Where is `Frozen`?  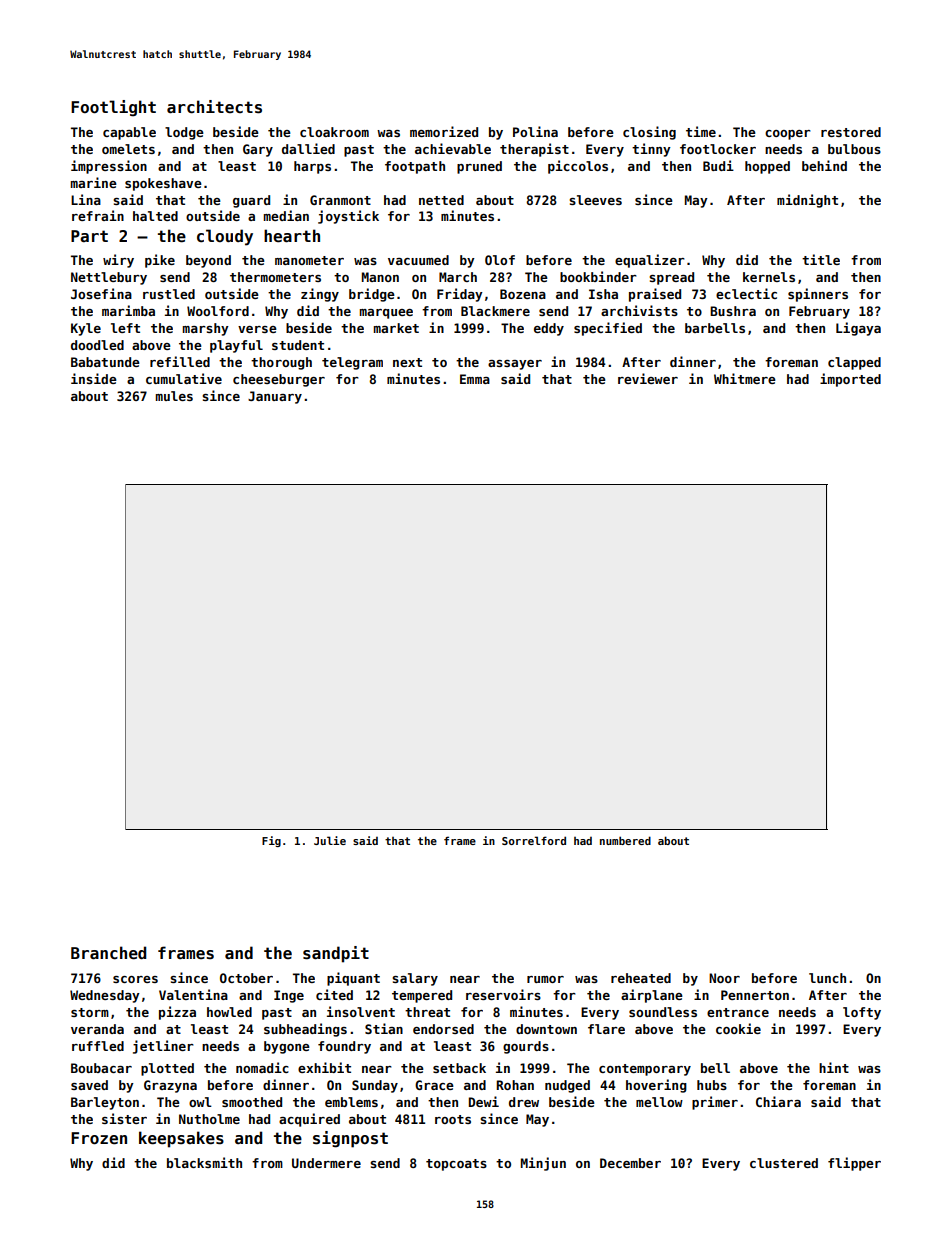
Frozen is located at coordinates (99, 1138).
